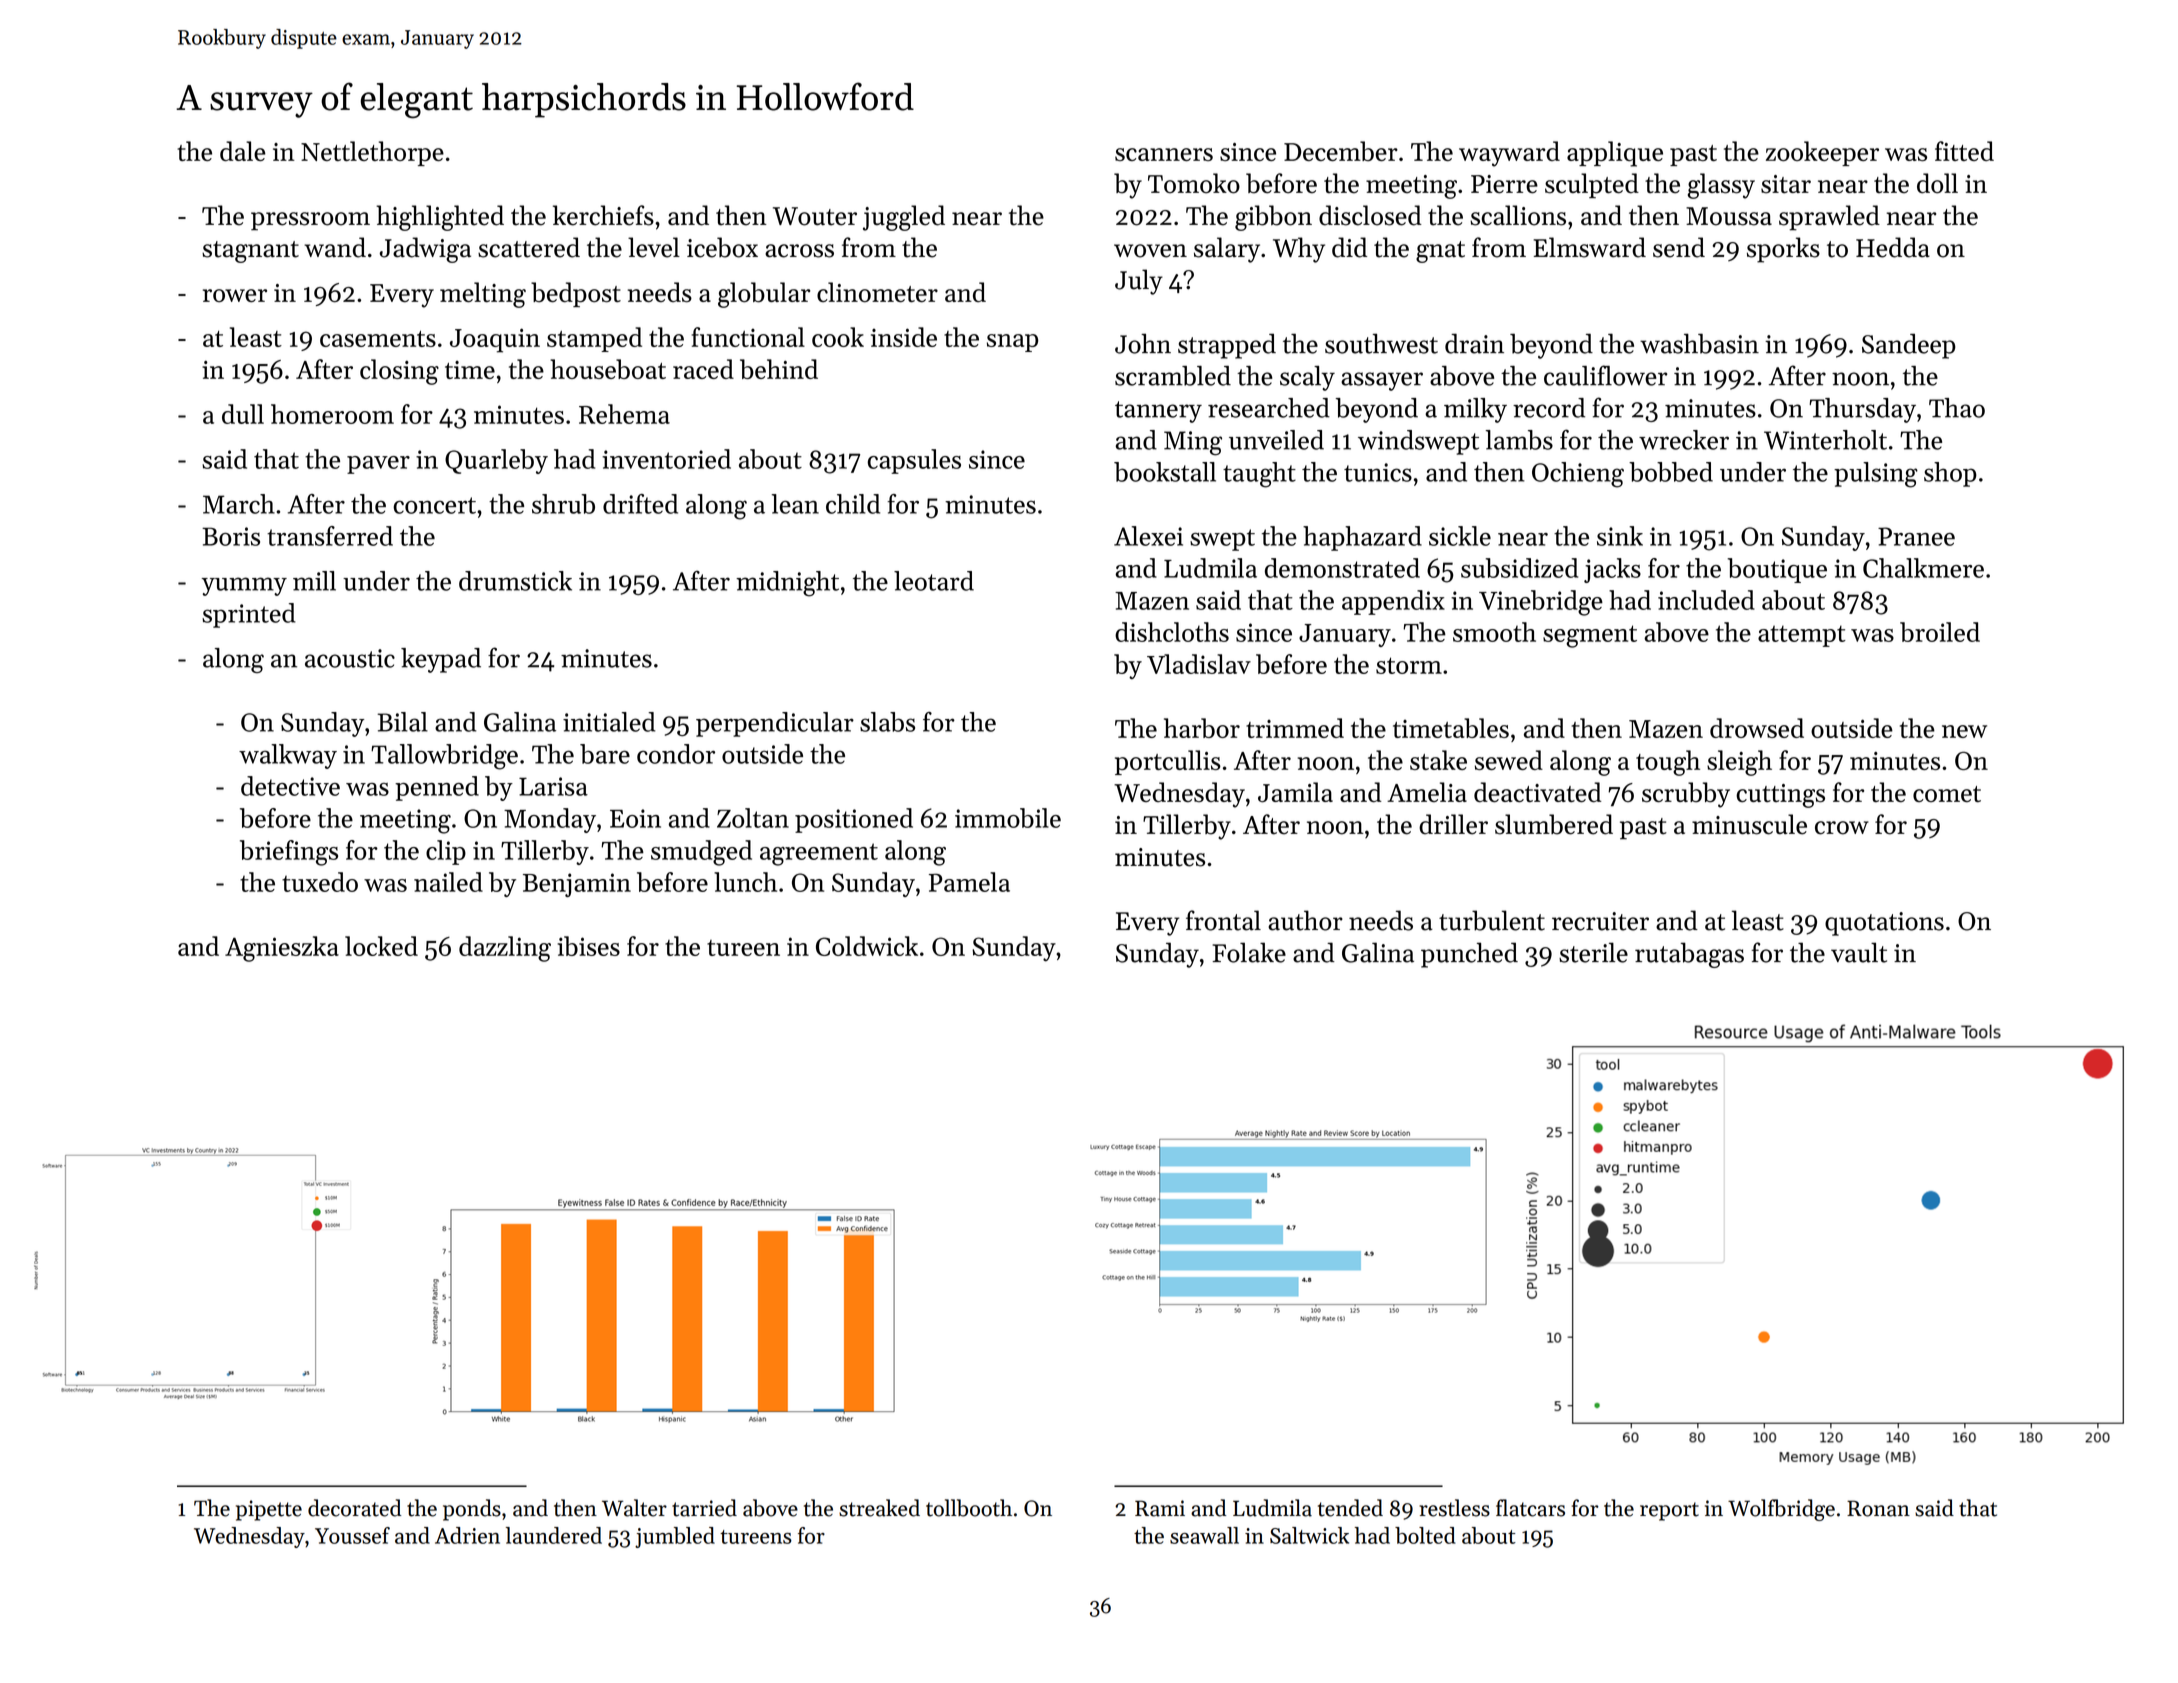 The width and height of the document is (2178, 1683). What do you see at coordinates (588, 946) in the document?
I see `ibises` at bounding box center [588, 946].
